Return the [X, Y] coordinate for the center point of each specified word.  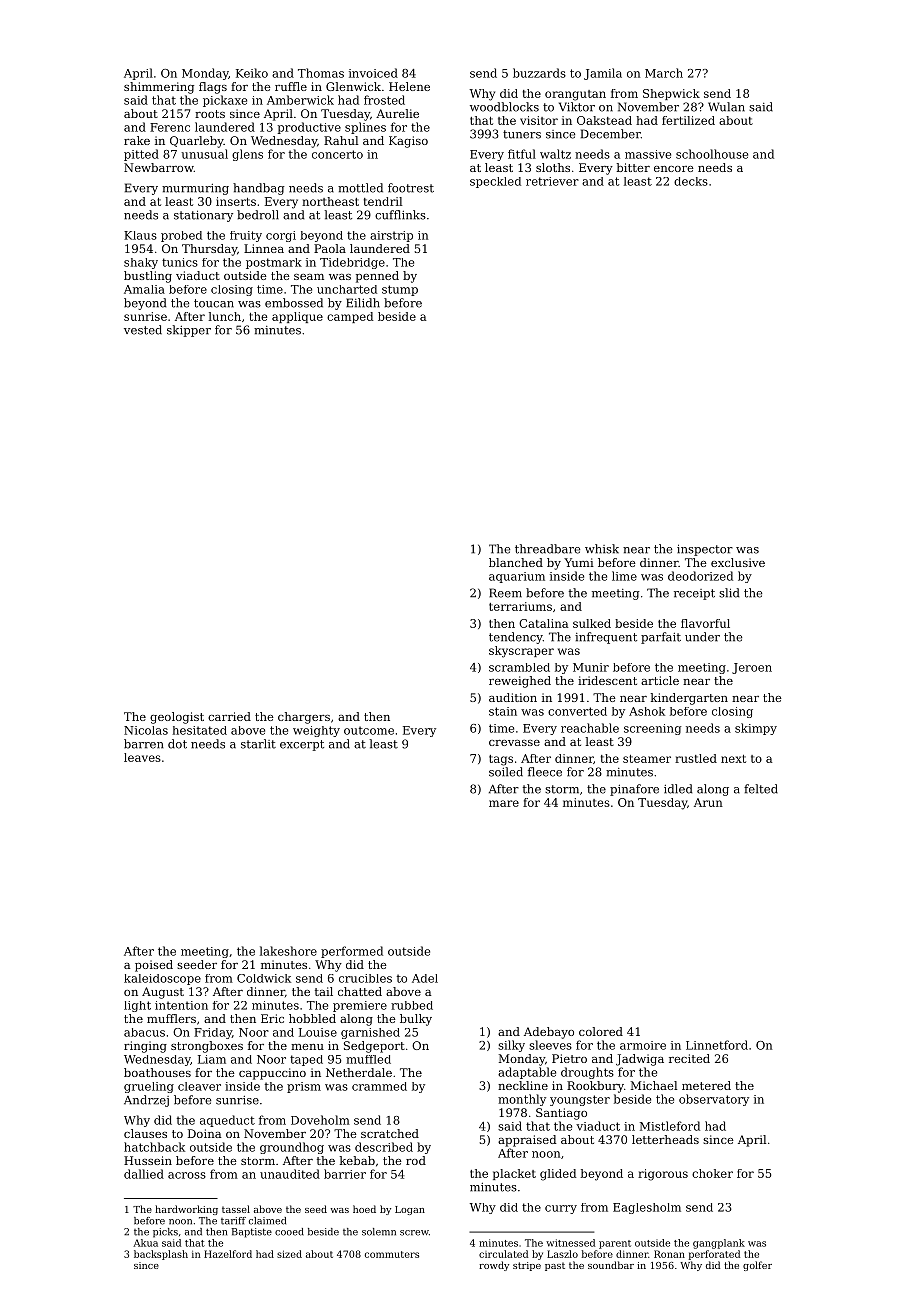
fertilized [688, 120]
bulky [416, 1020]
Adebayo [549, 1033]
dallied [144, 1174]
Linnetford [717, 1045]
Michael [654, 1085]
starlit [258, 744]
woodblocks [504, 107]
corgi [281, 236]
